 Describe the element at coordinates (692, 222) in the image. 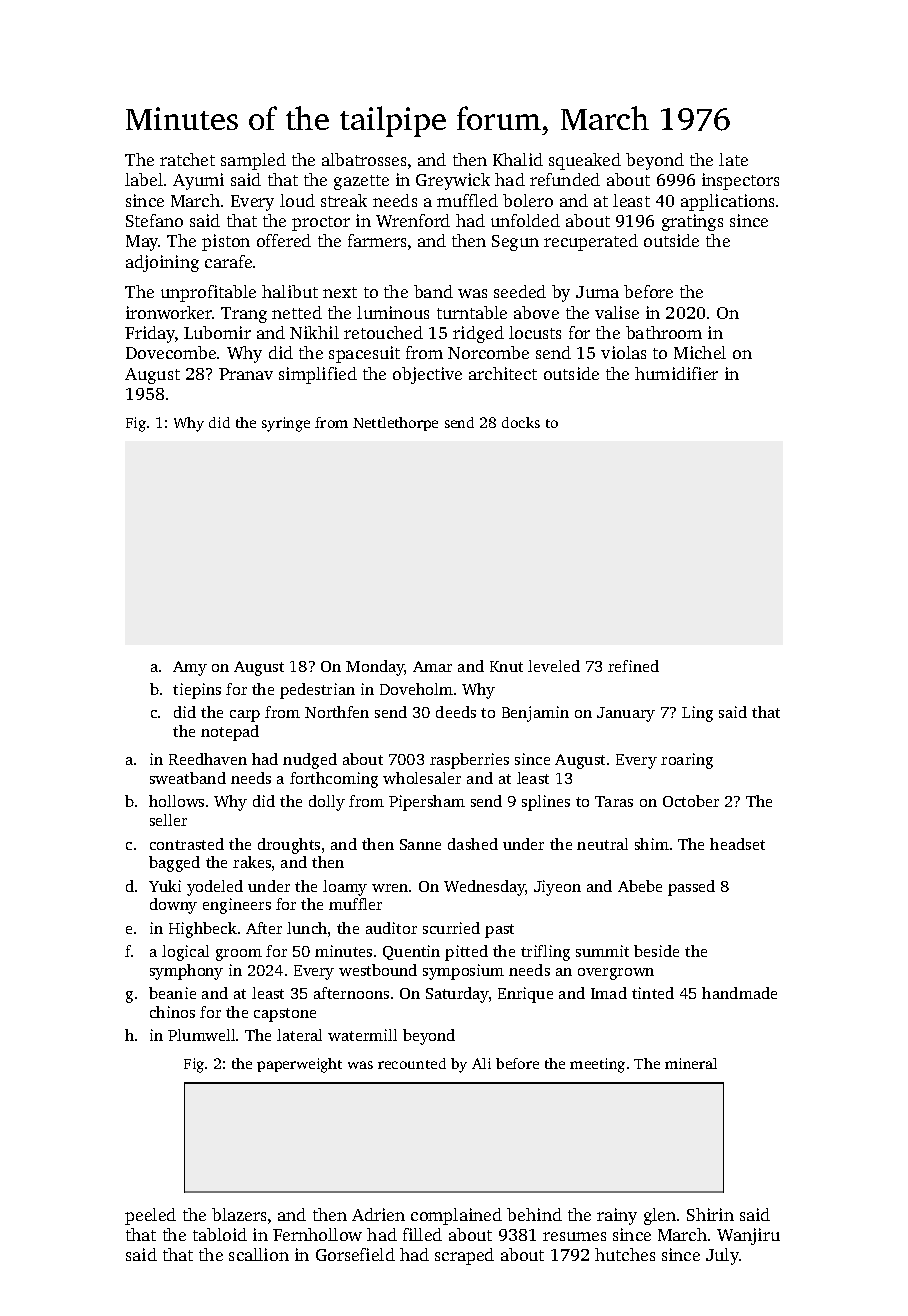

I see `gratings` at that location.
